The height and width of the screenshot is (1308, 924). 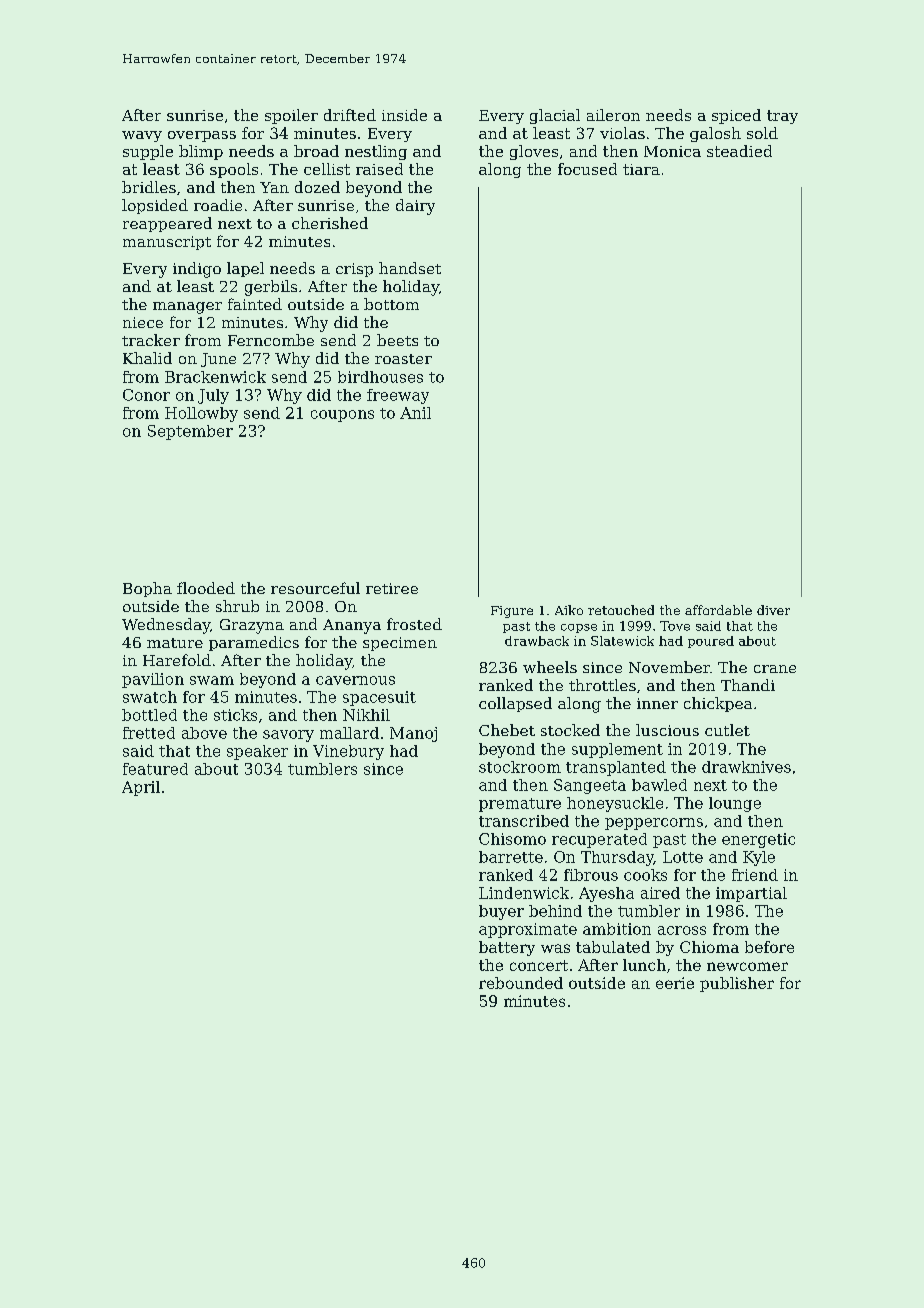 I want to click on April, so click(x=141, y=788).
